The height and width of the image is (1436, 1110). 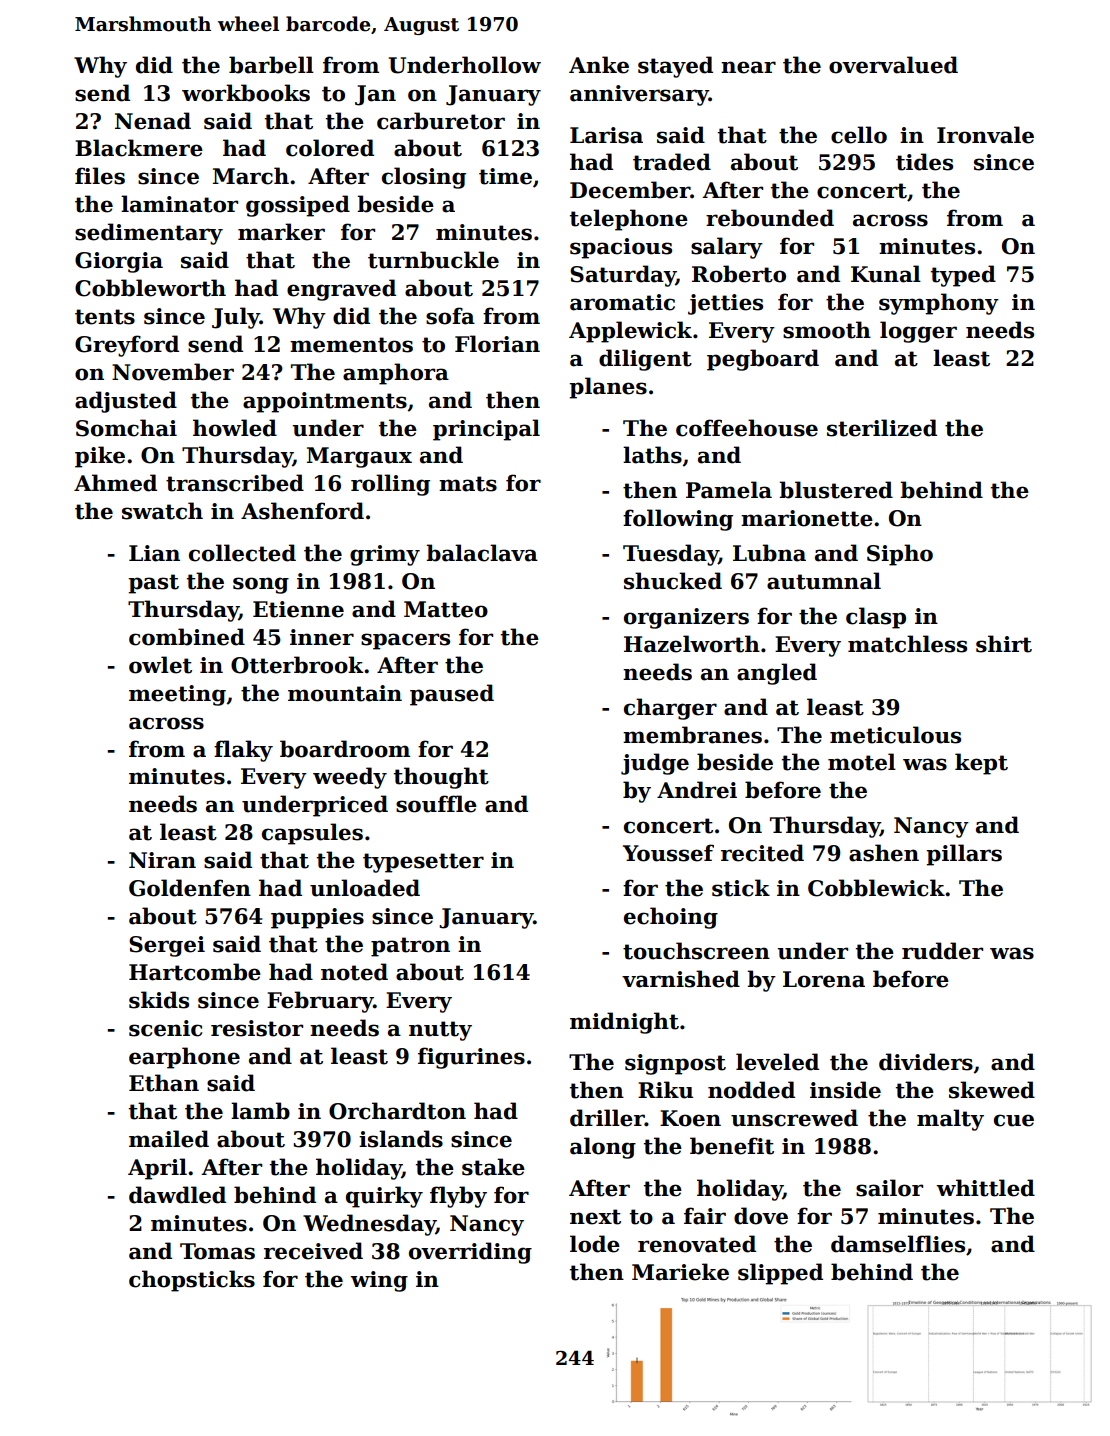 What do you see at coordinates (281, 232) in the image?
I see `marker` at bounding box center [281, 232].
